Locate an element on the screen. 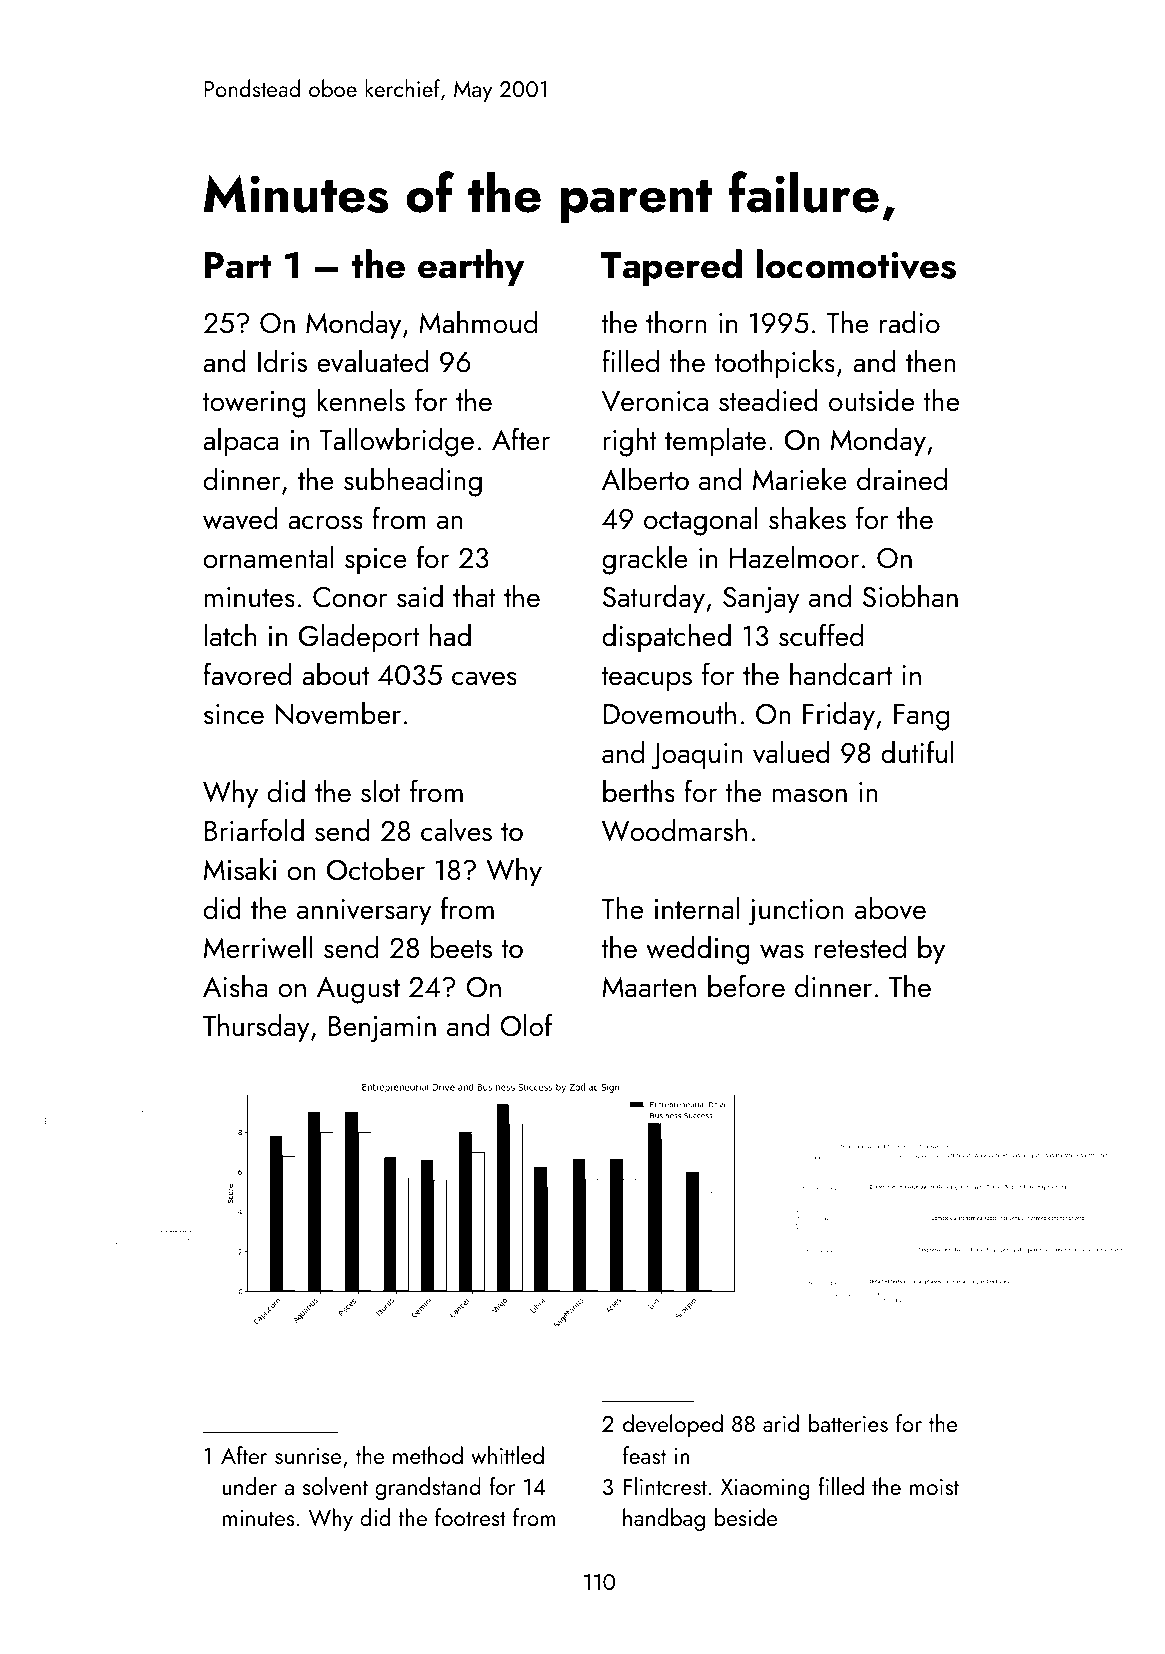 The height and width of the screenshot is (1654, 1165). Part is located at coordinates (238, 265).
